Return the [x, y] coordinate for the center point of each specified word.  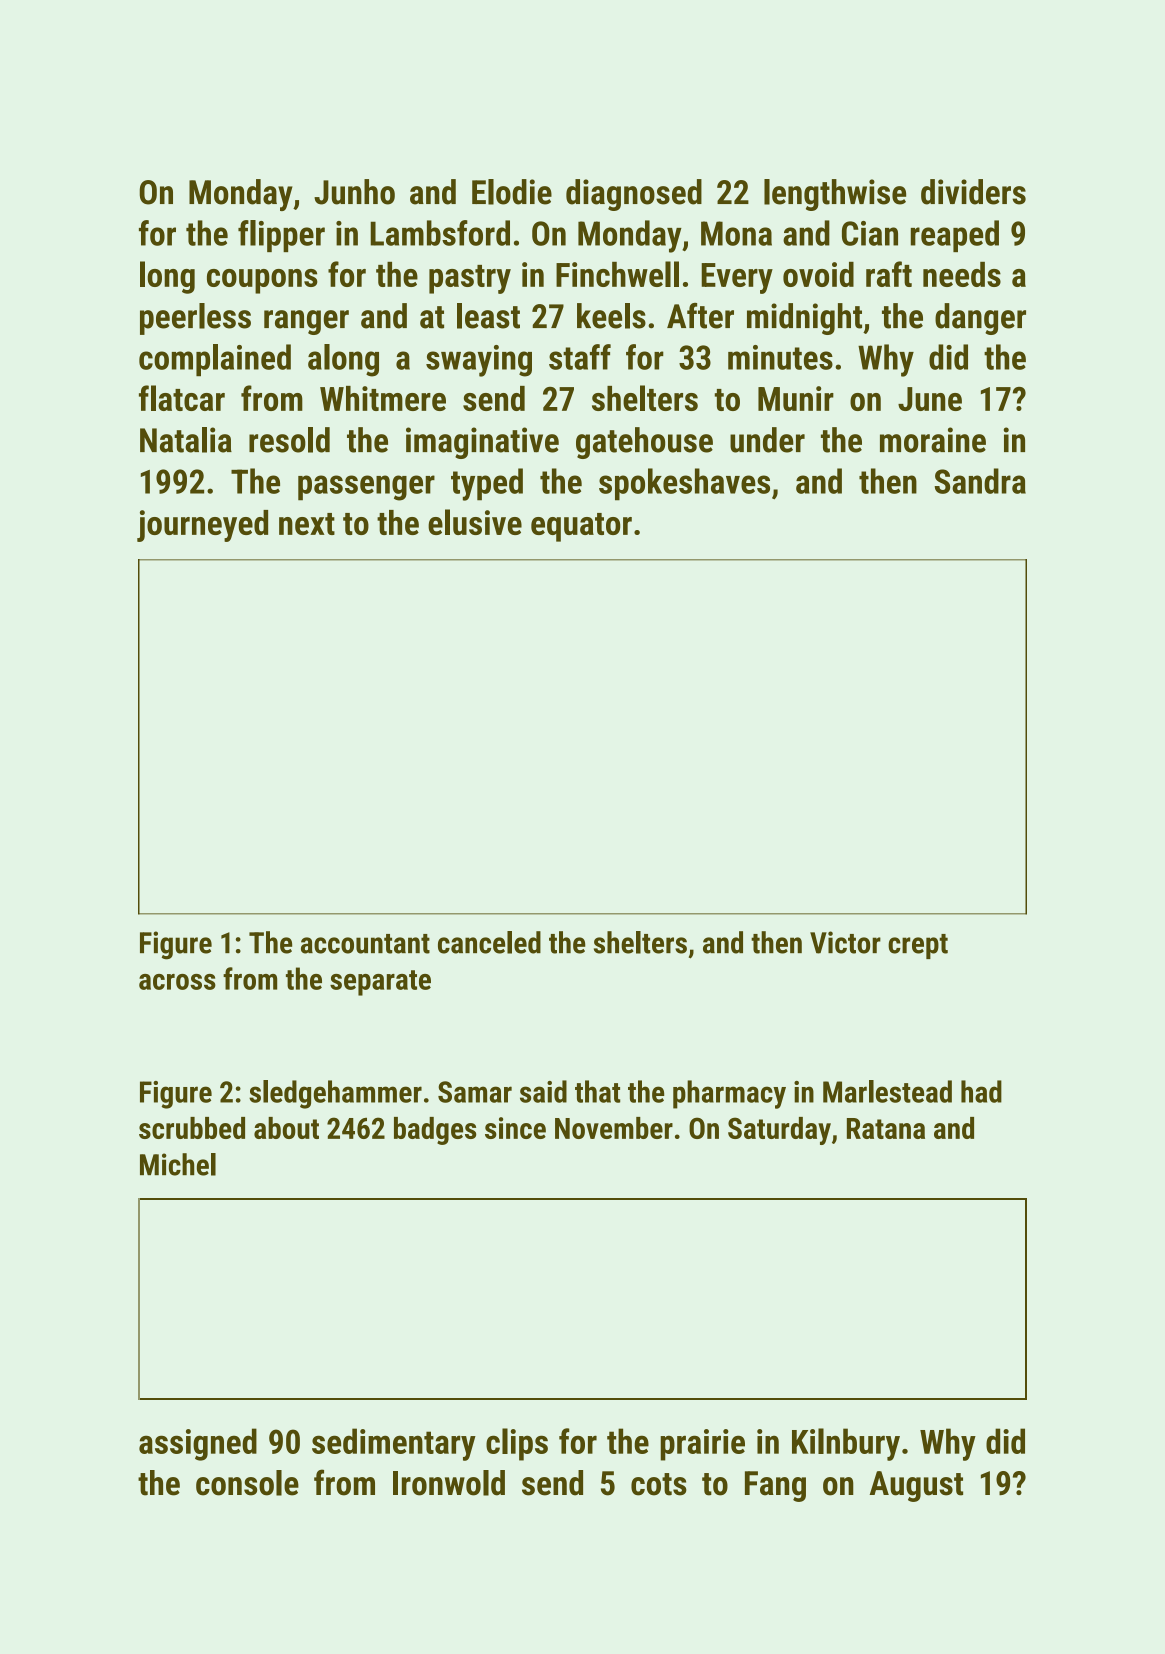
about [286, 1128]
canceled [489, 942]
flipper [281, 236]
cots [659, 1484]
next [307, 524]
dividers [973, 192]
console [247, 1483]
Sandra [980, 481]
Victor [845, 942]
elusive [475, 522]
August [916, 1486]
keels [611, 316]
